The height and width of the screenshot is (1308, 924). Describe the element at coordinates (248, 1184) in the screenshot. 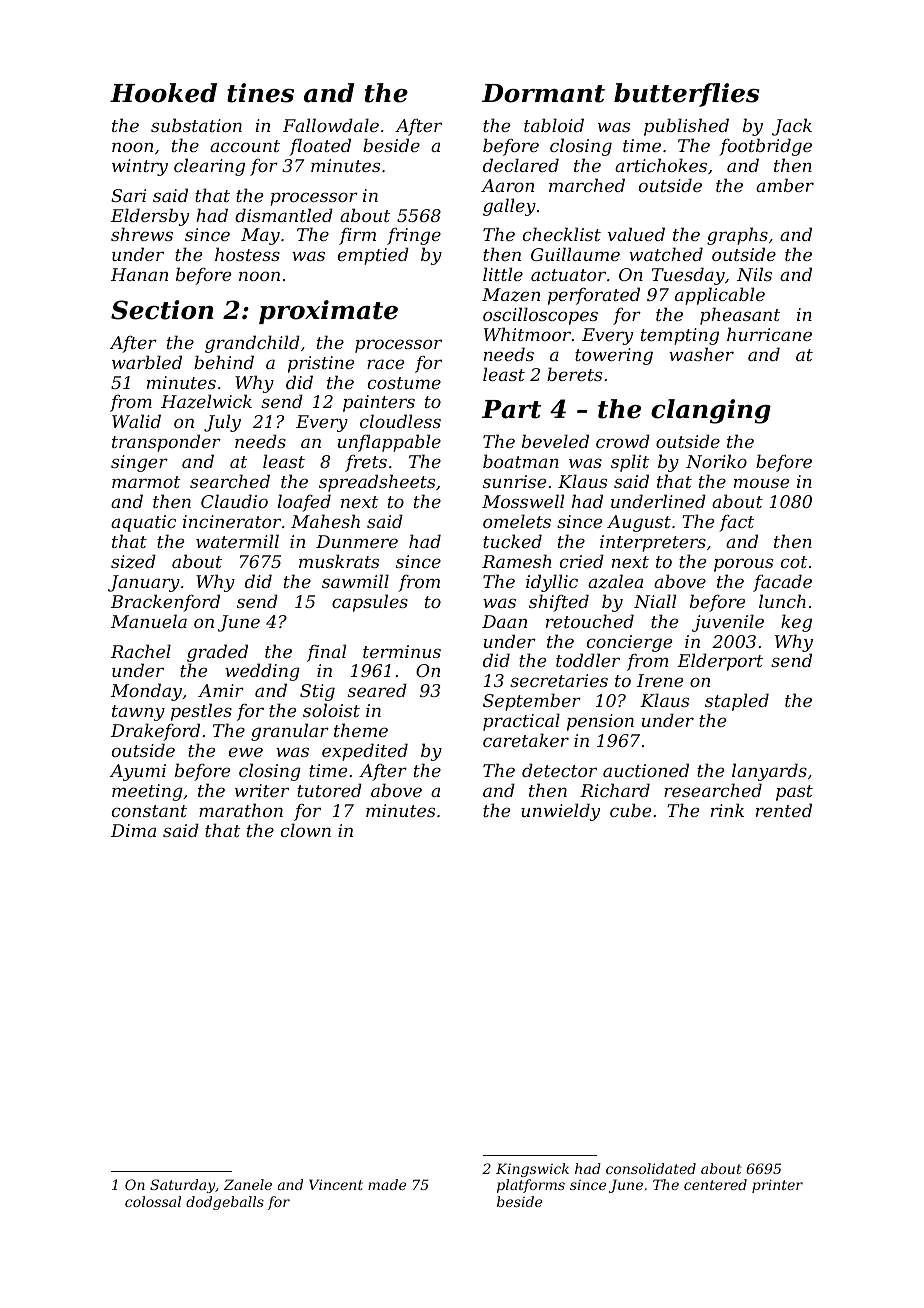

I see `Zanele` at that location.
